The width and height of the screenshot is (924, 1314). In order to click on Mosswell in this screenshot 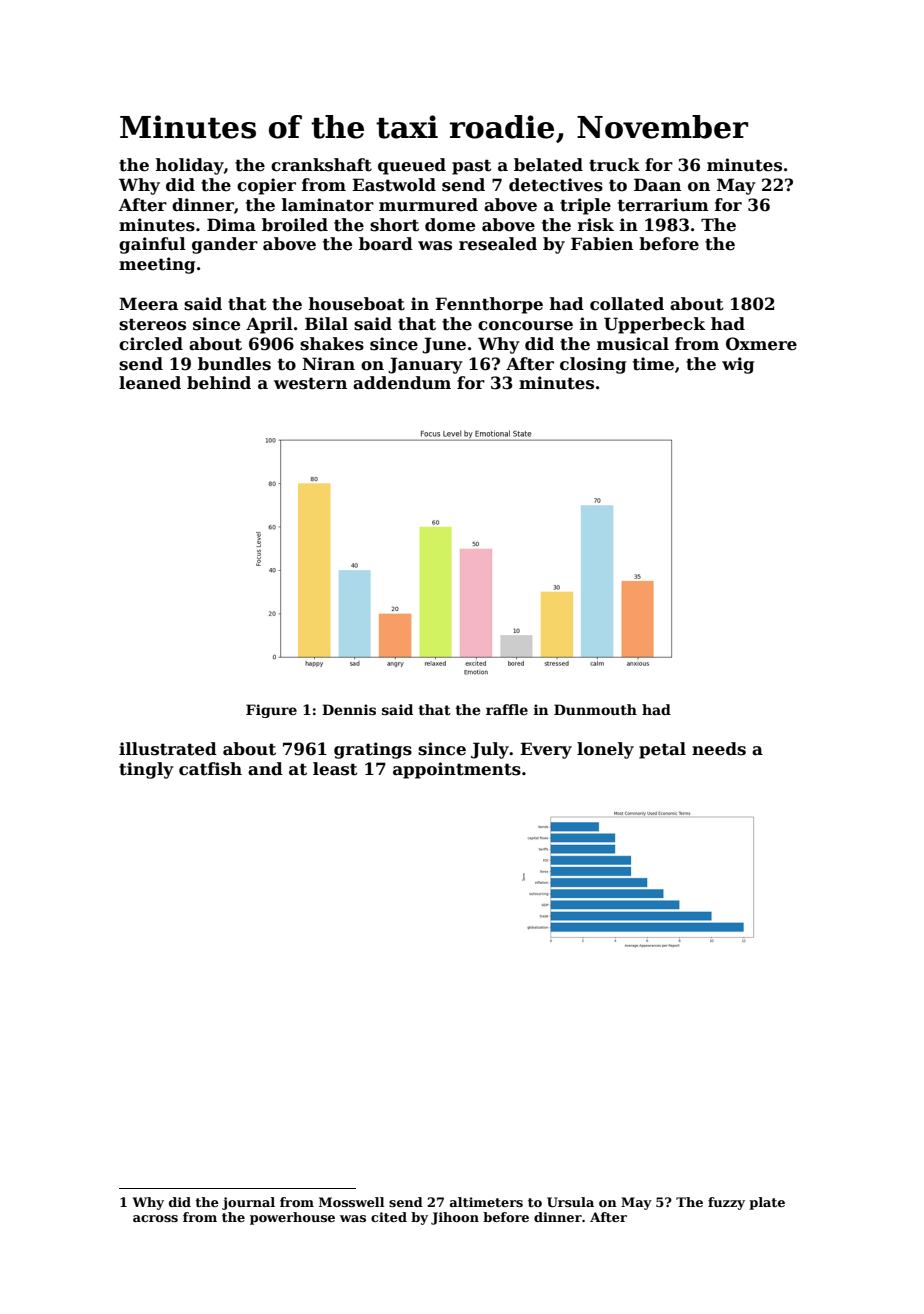, I will do `click(351, 1202)`.
